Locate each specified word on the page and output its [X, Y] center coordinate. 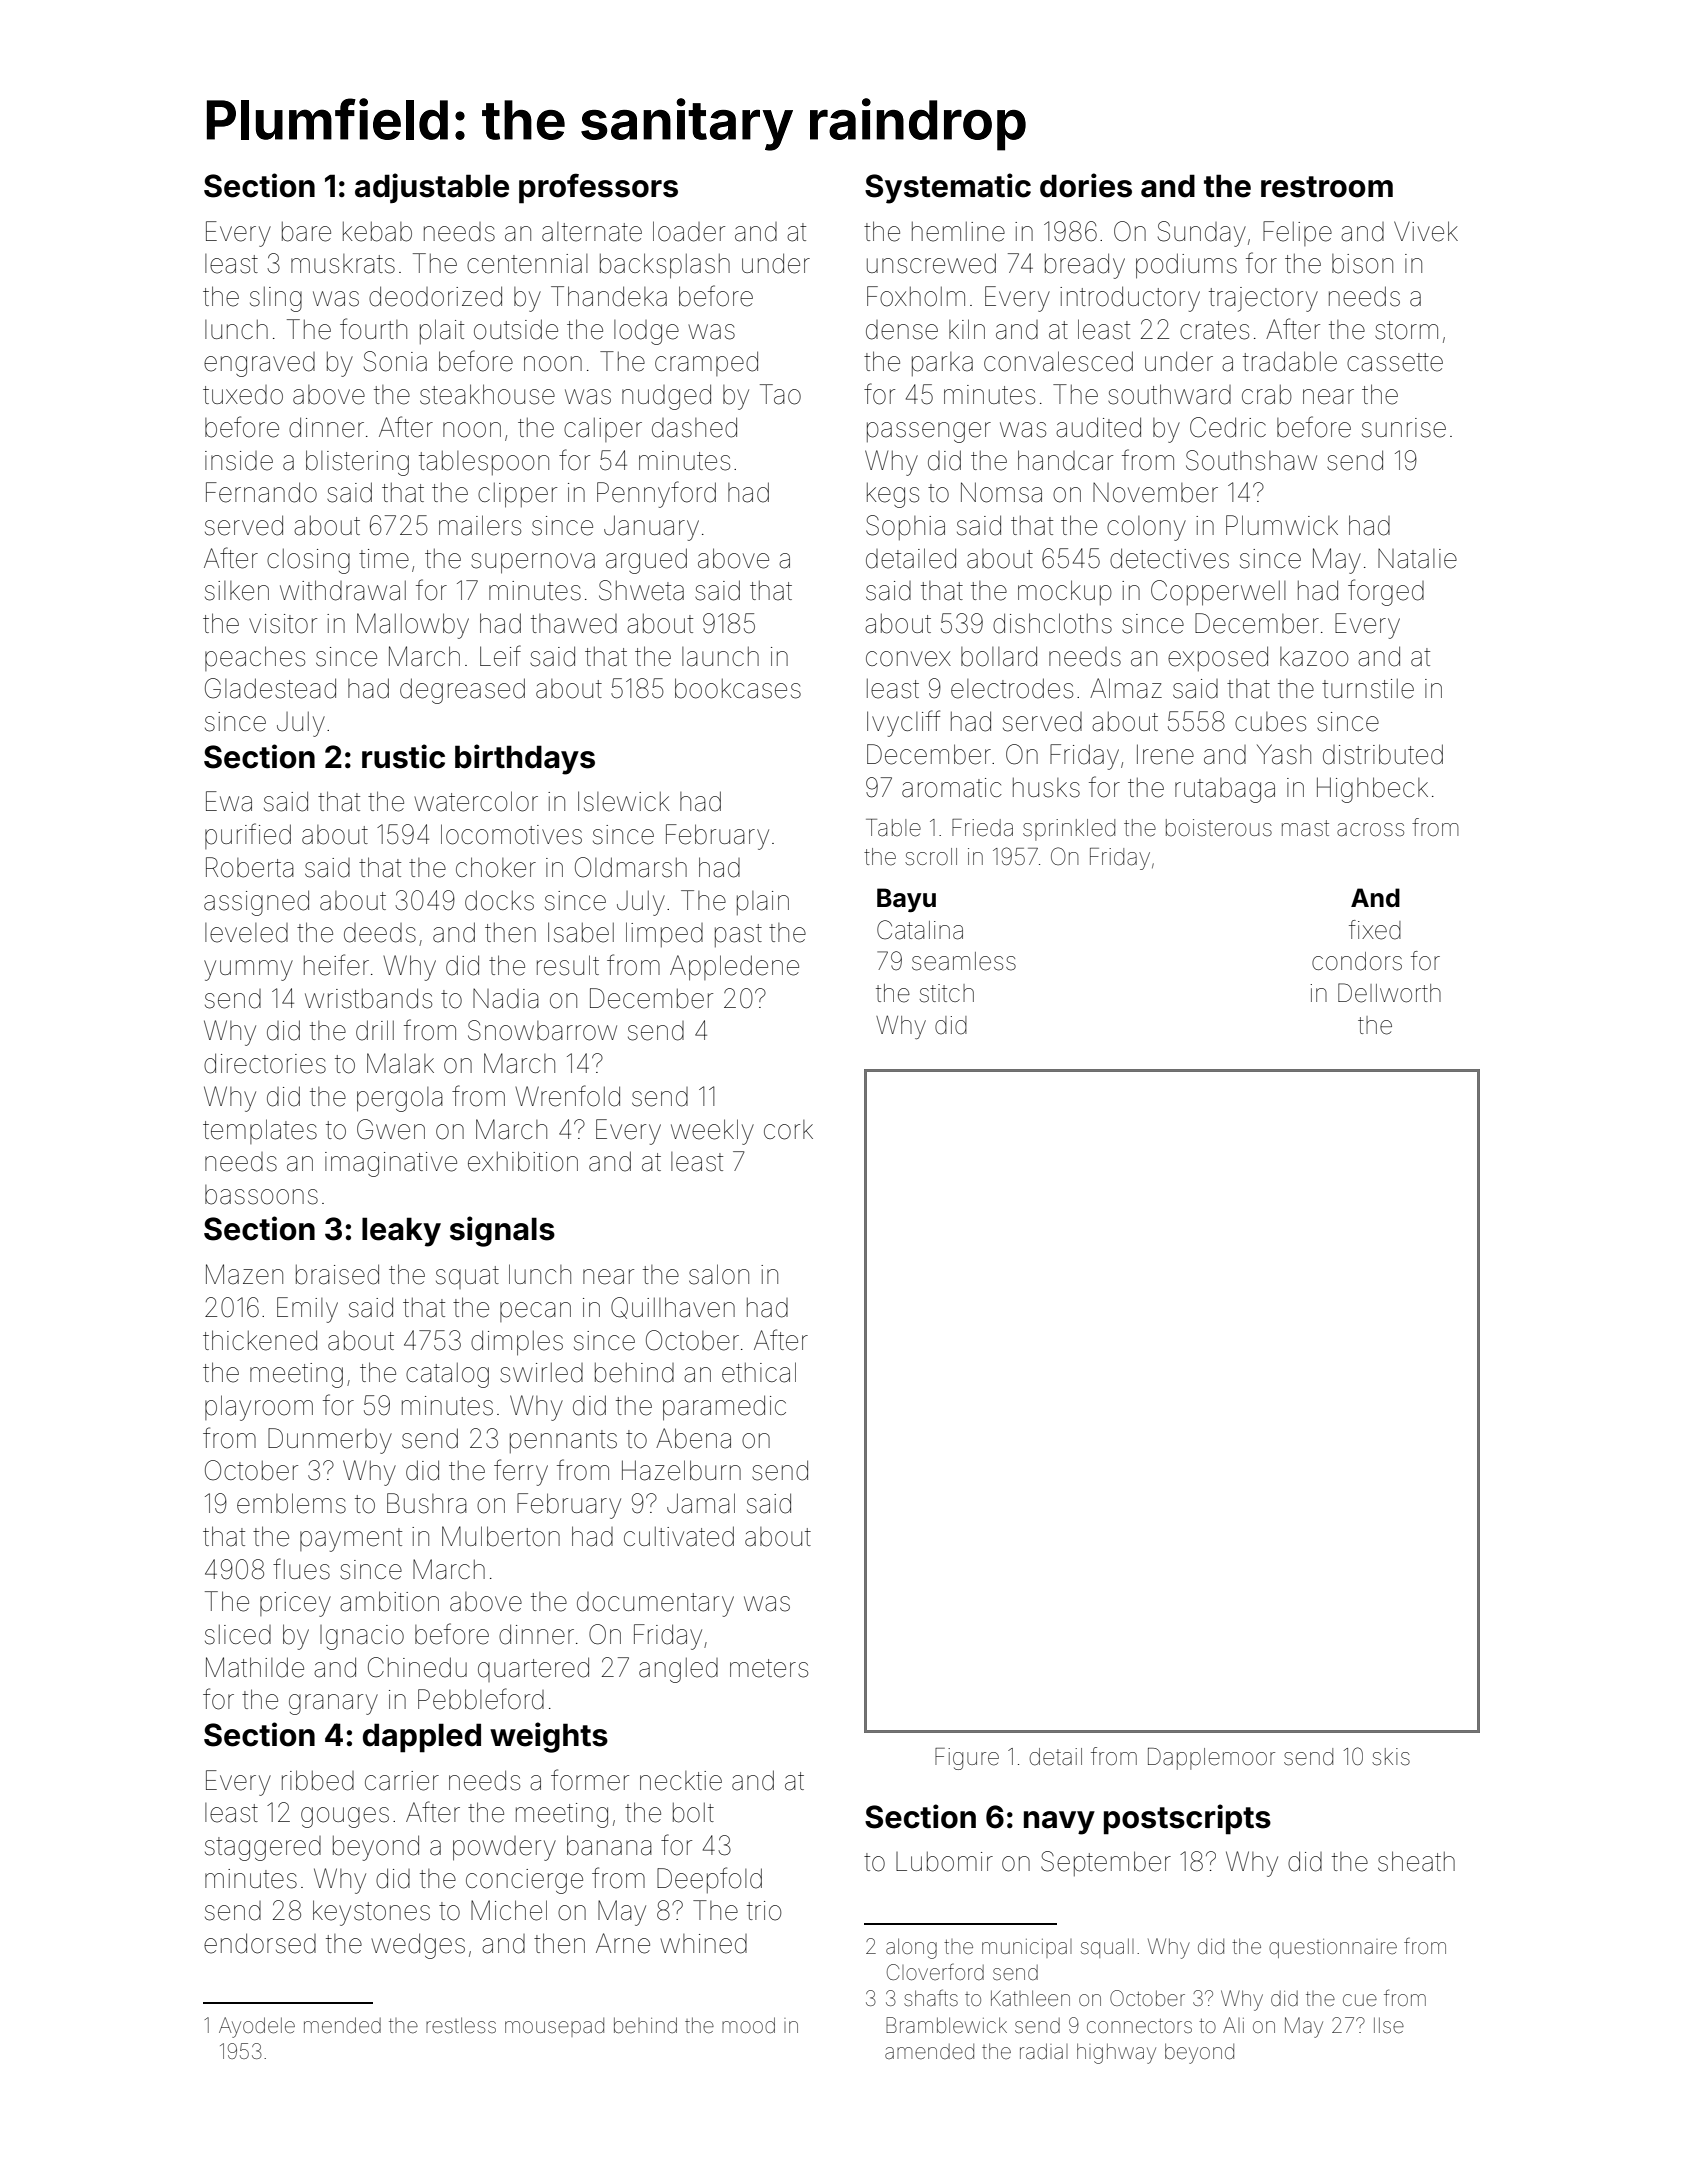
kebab [377, 232]
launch [720, 657]
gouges [345, 1817]
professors [598, 188]
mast [1305, 828]
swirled [541, 1373]
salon [719, 1274]
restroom [1327, 187]
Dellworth [1389, 993]
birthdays [525, 759]
